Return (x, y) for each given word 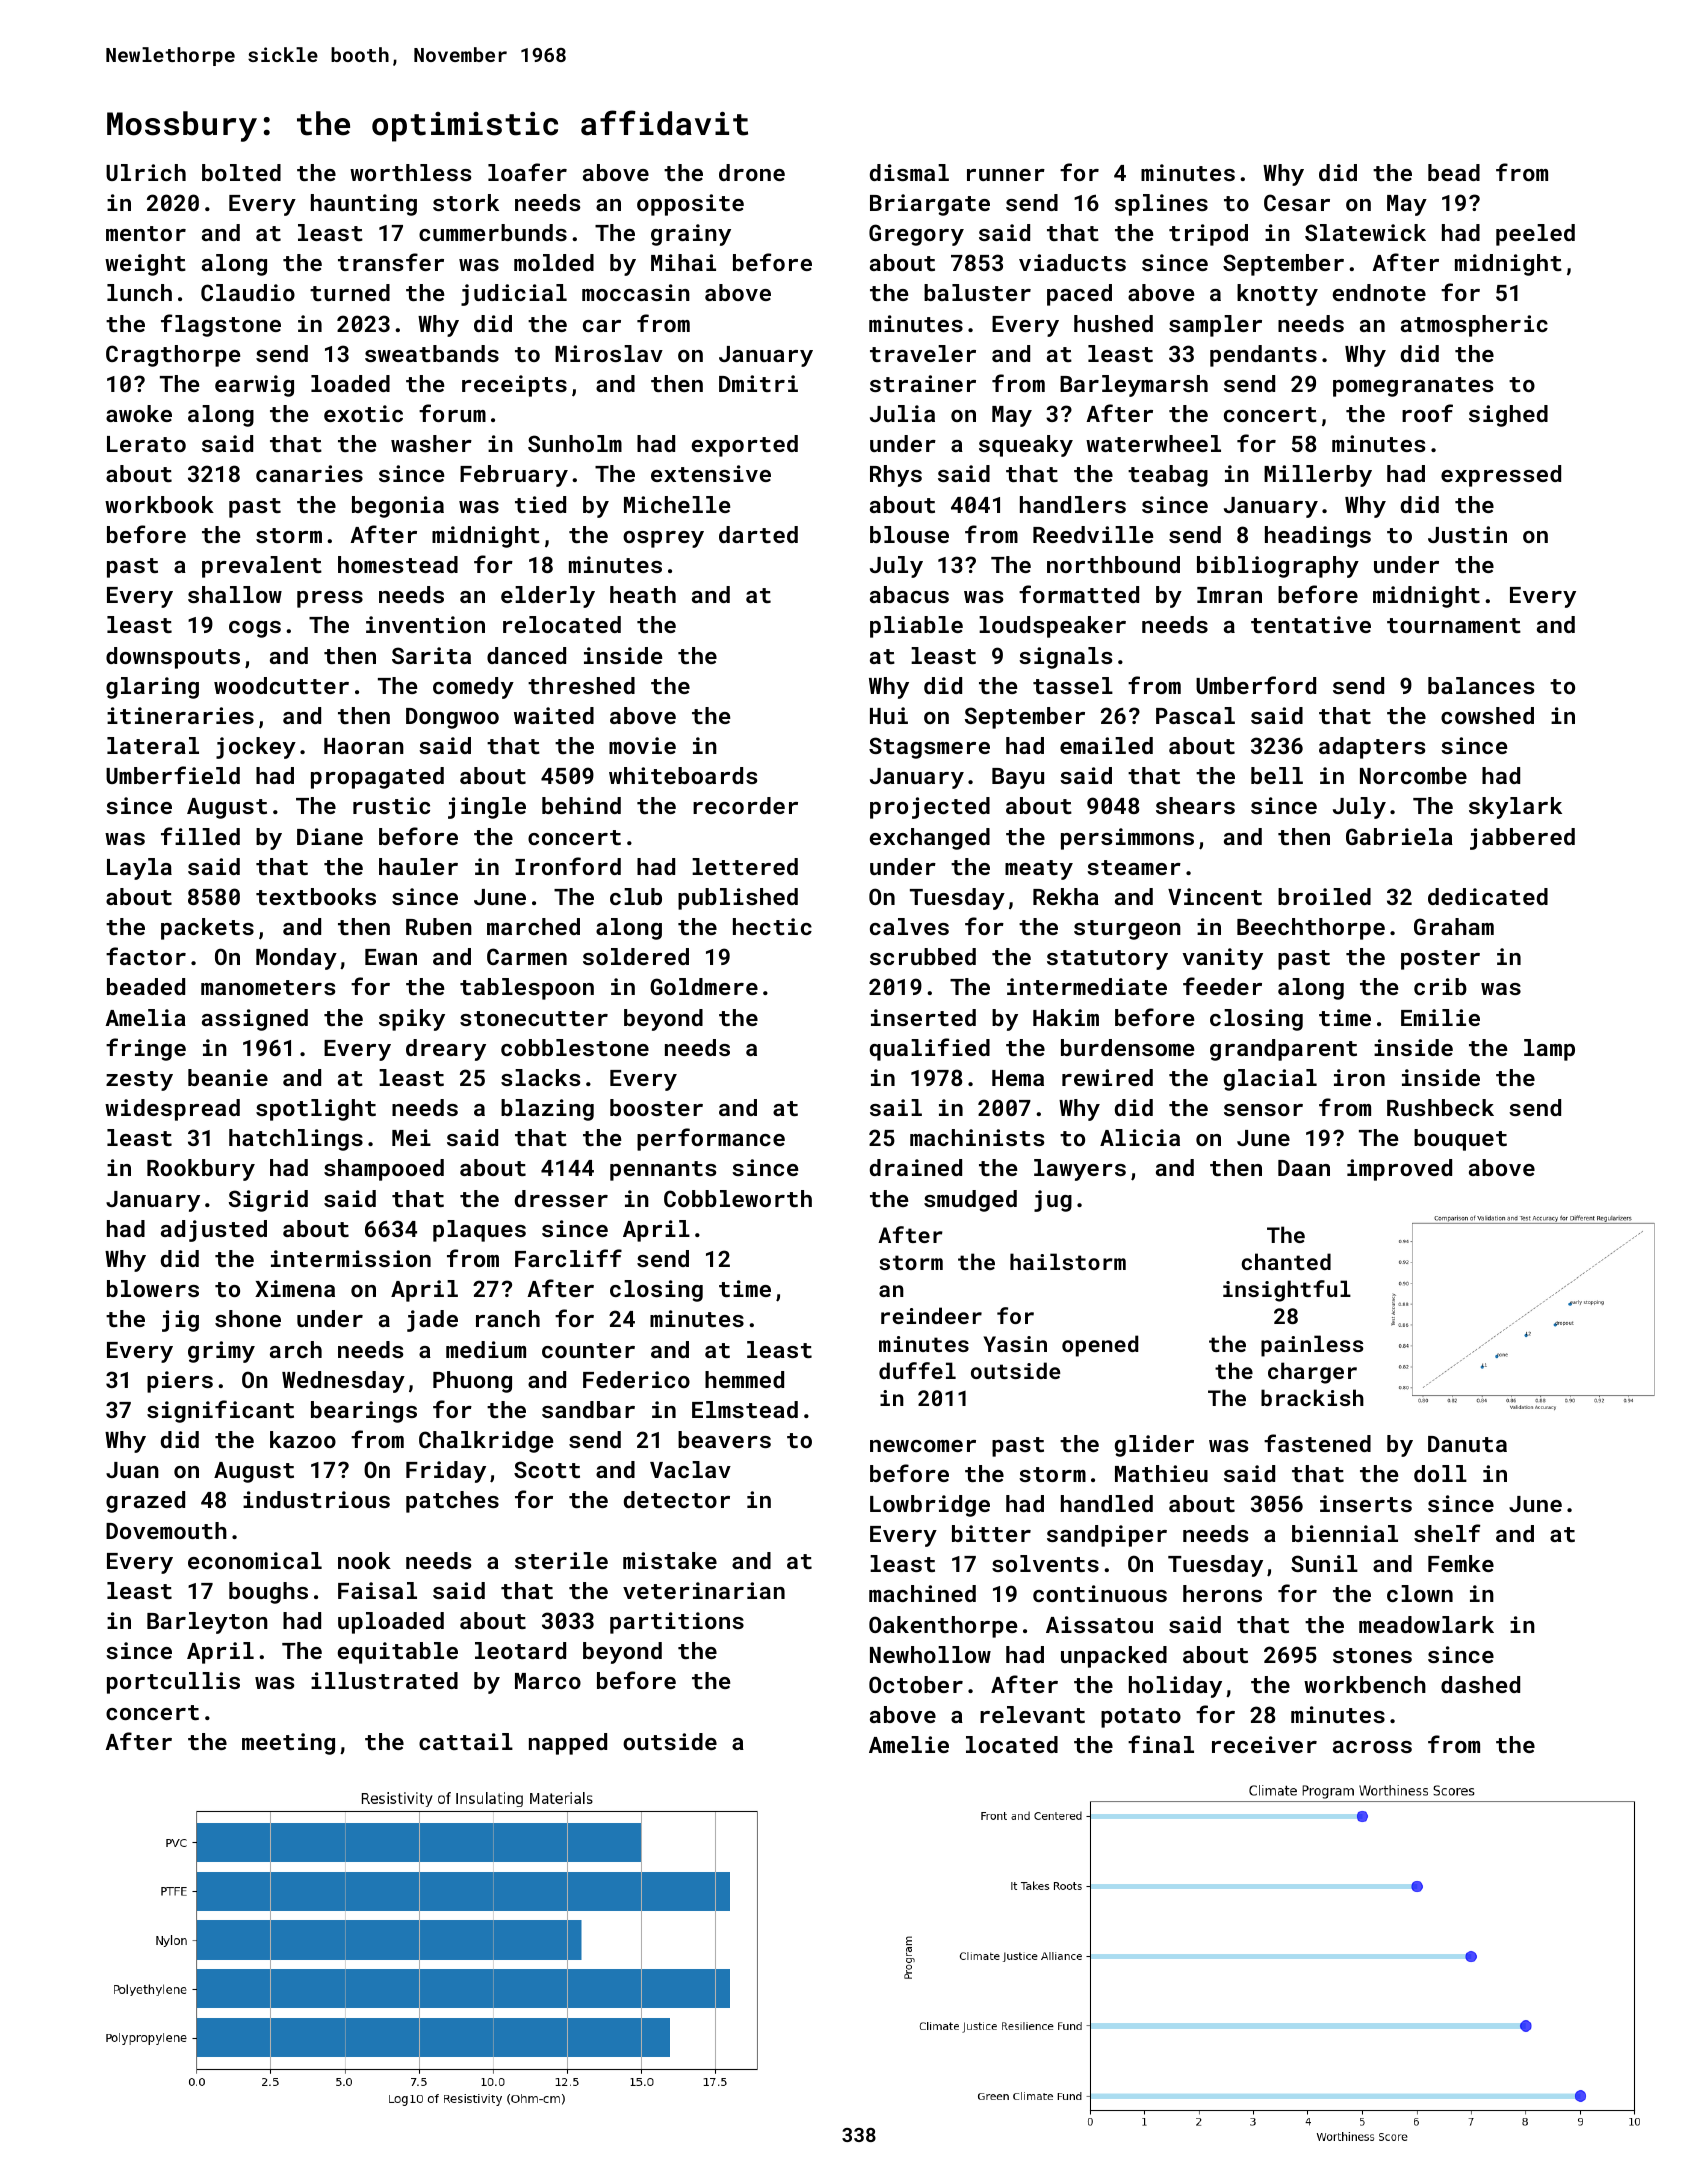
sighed (1508, 416)
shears (1195, 805)
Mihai (683, 262)
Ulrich (146, 172)
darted (758, 534)
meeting (288, 1744)
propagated (377, 778)
